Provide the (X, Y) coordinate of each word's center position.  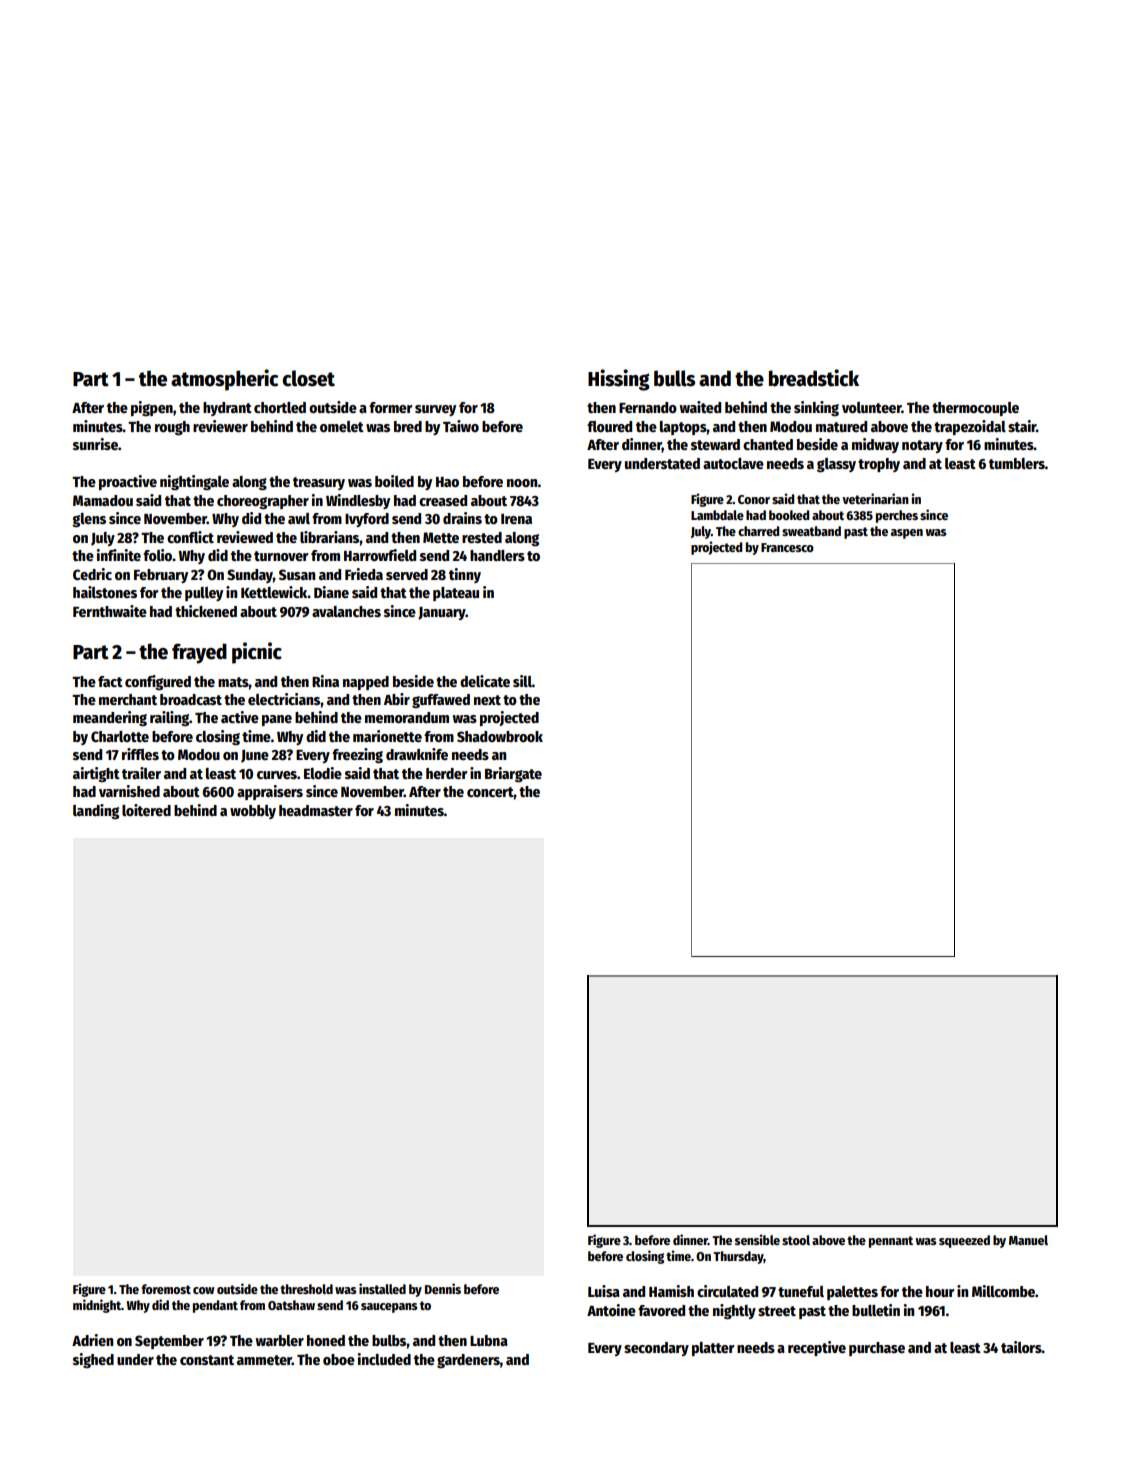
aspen (907, 534)
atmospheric (224, 380)
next (487, 700)
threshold (306, 1289)
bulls (674, 378)
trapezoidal (970, 427)
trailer (141, 773)
